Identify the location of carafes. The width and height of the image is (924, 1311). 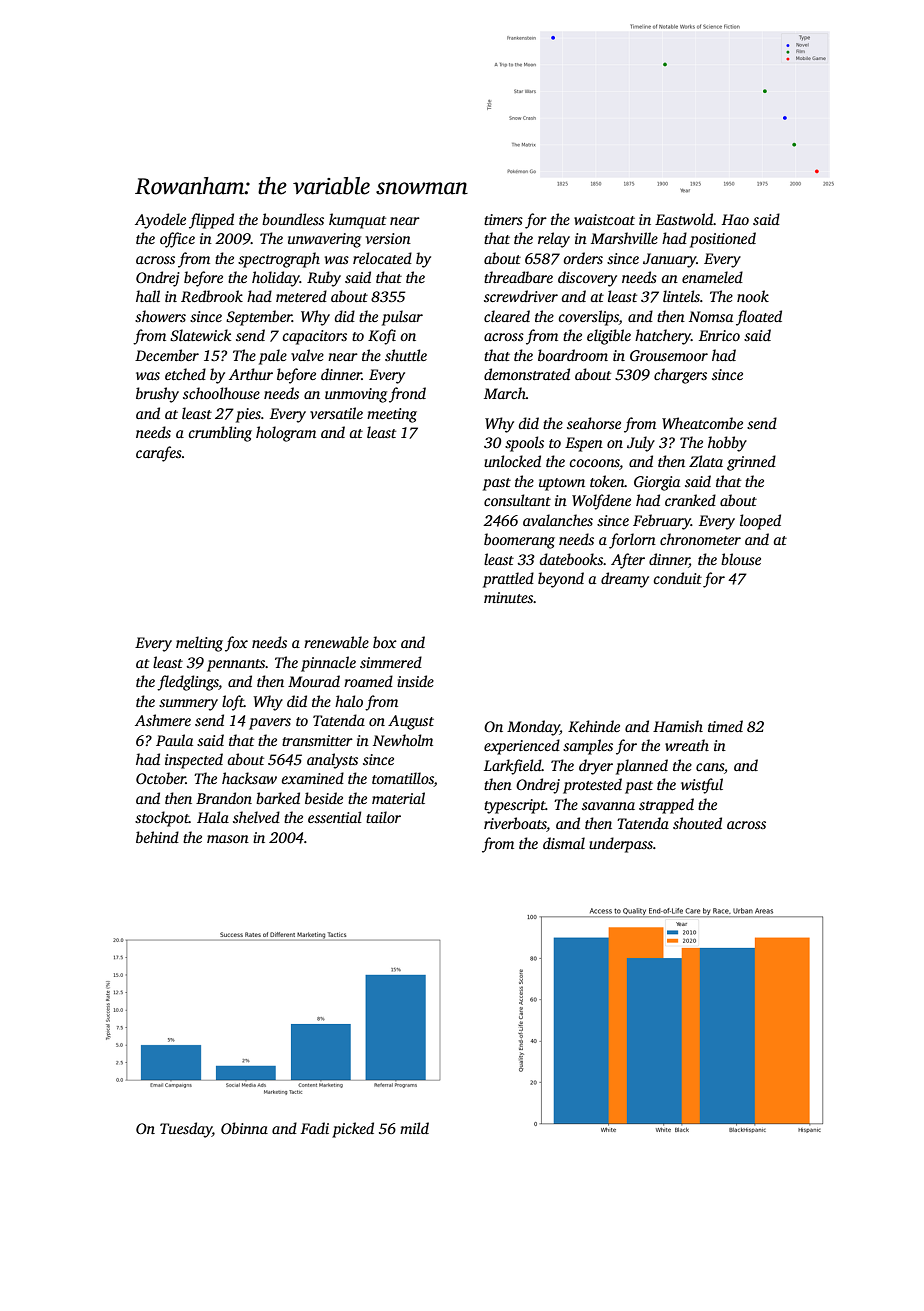
(159, 454).
